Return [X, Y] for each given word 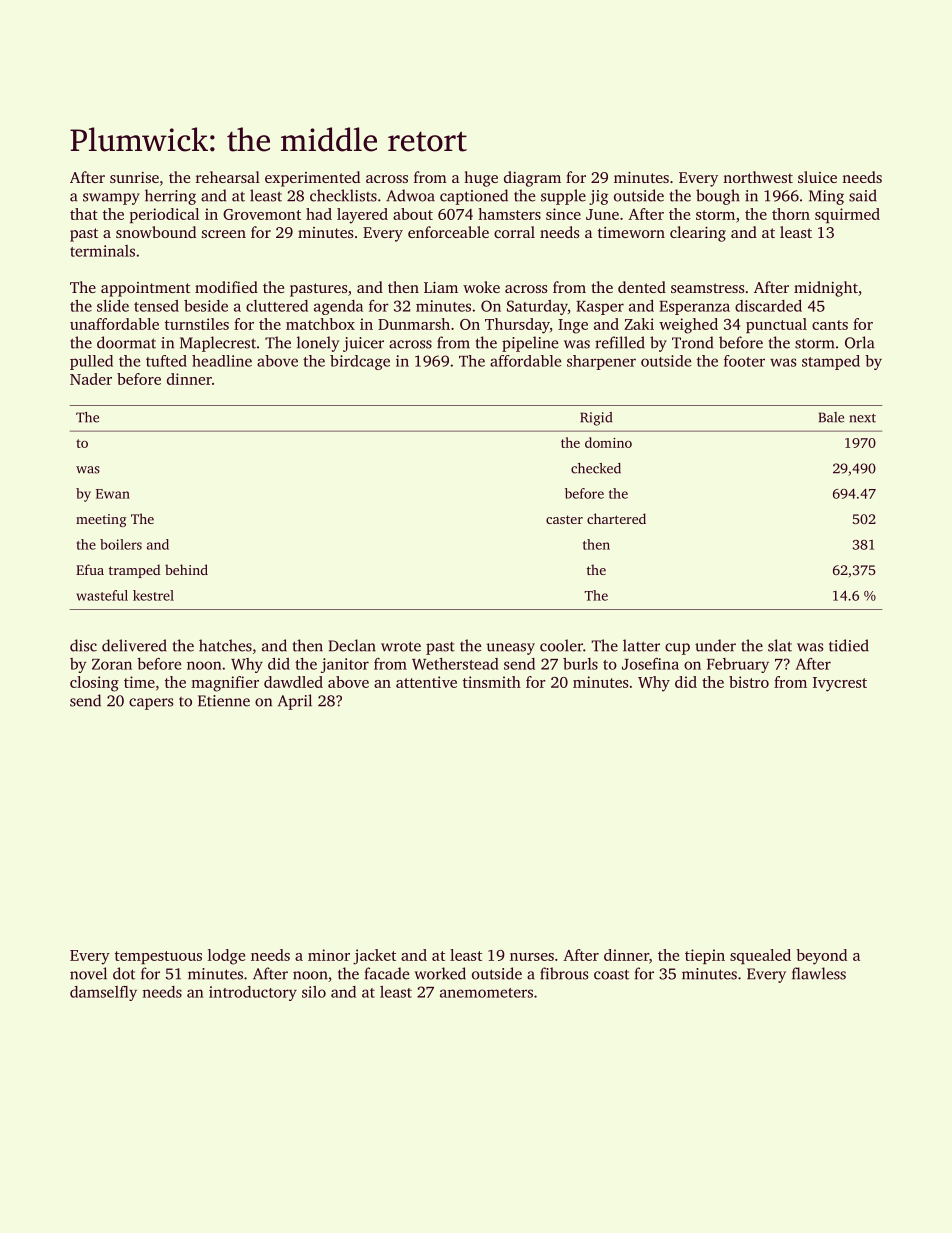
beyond [822, 957]
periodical [164, 215]
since [563, 214]
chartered [616, 518]
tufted [166, 361]
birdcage [360, 362]
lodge [226, 957]
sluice [817, 177]
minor [329, 955]
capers [151, 704]
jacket [374, 957]
